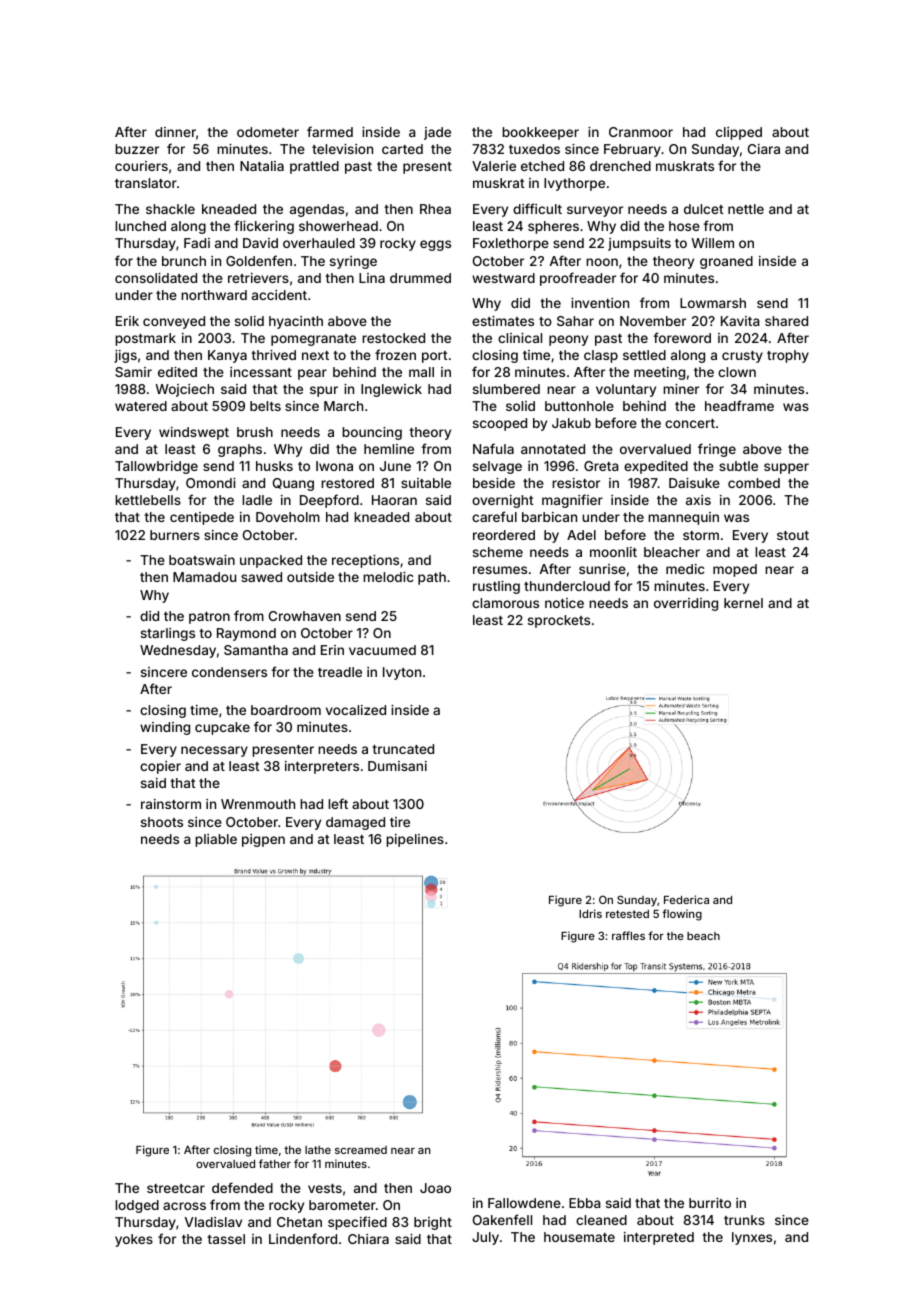 This page has height=1308, width=924. I want to click on Vladislav, so click(213, 1222).
